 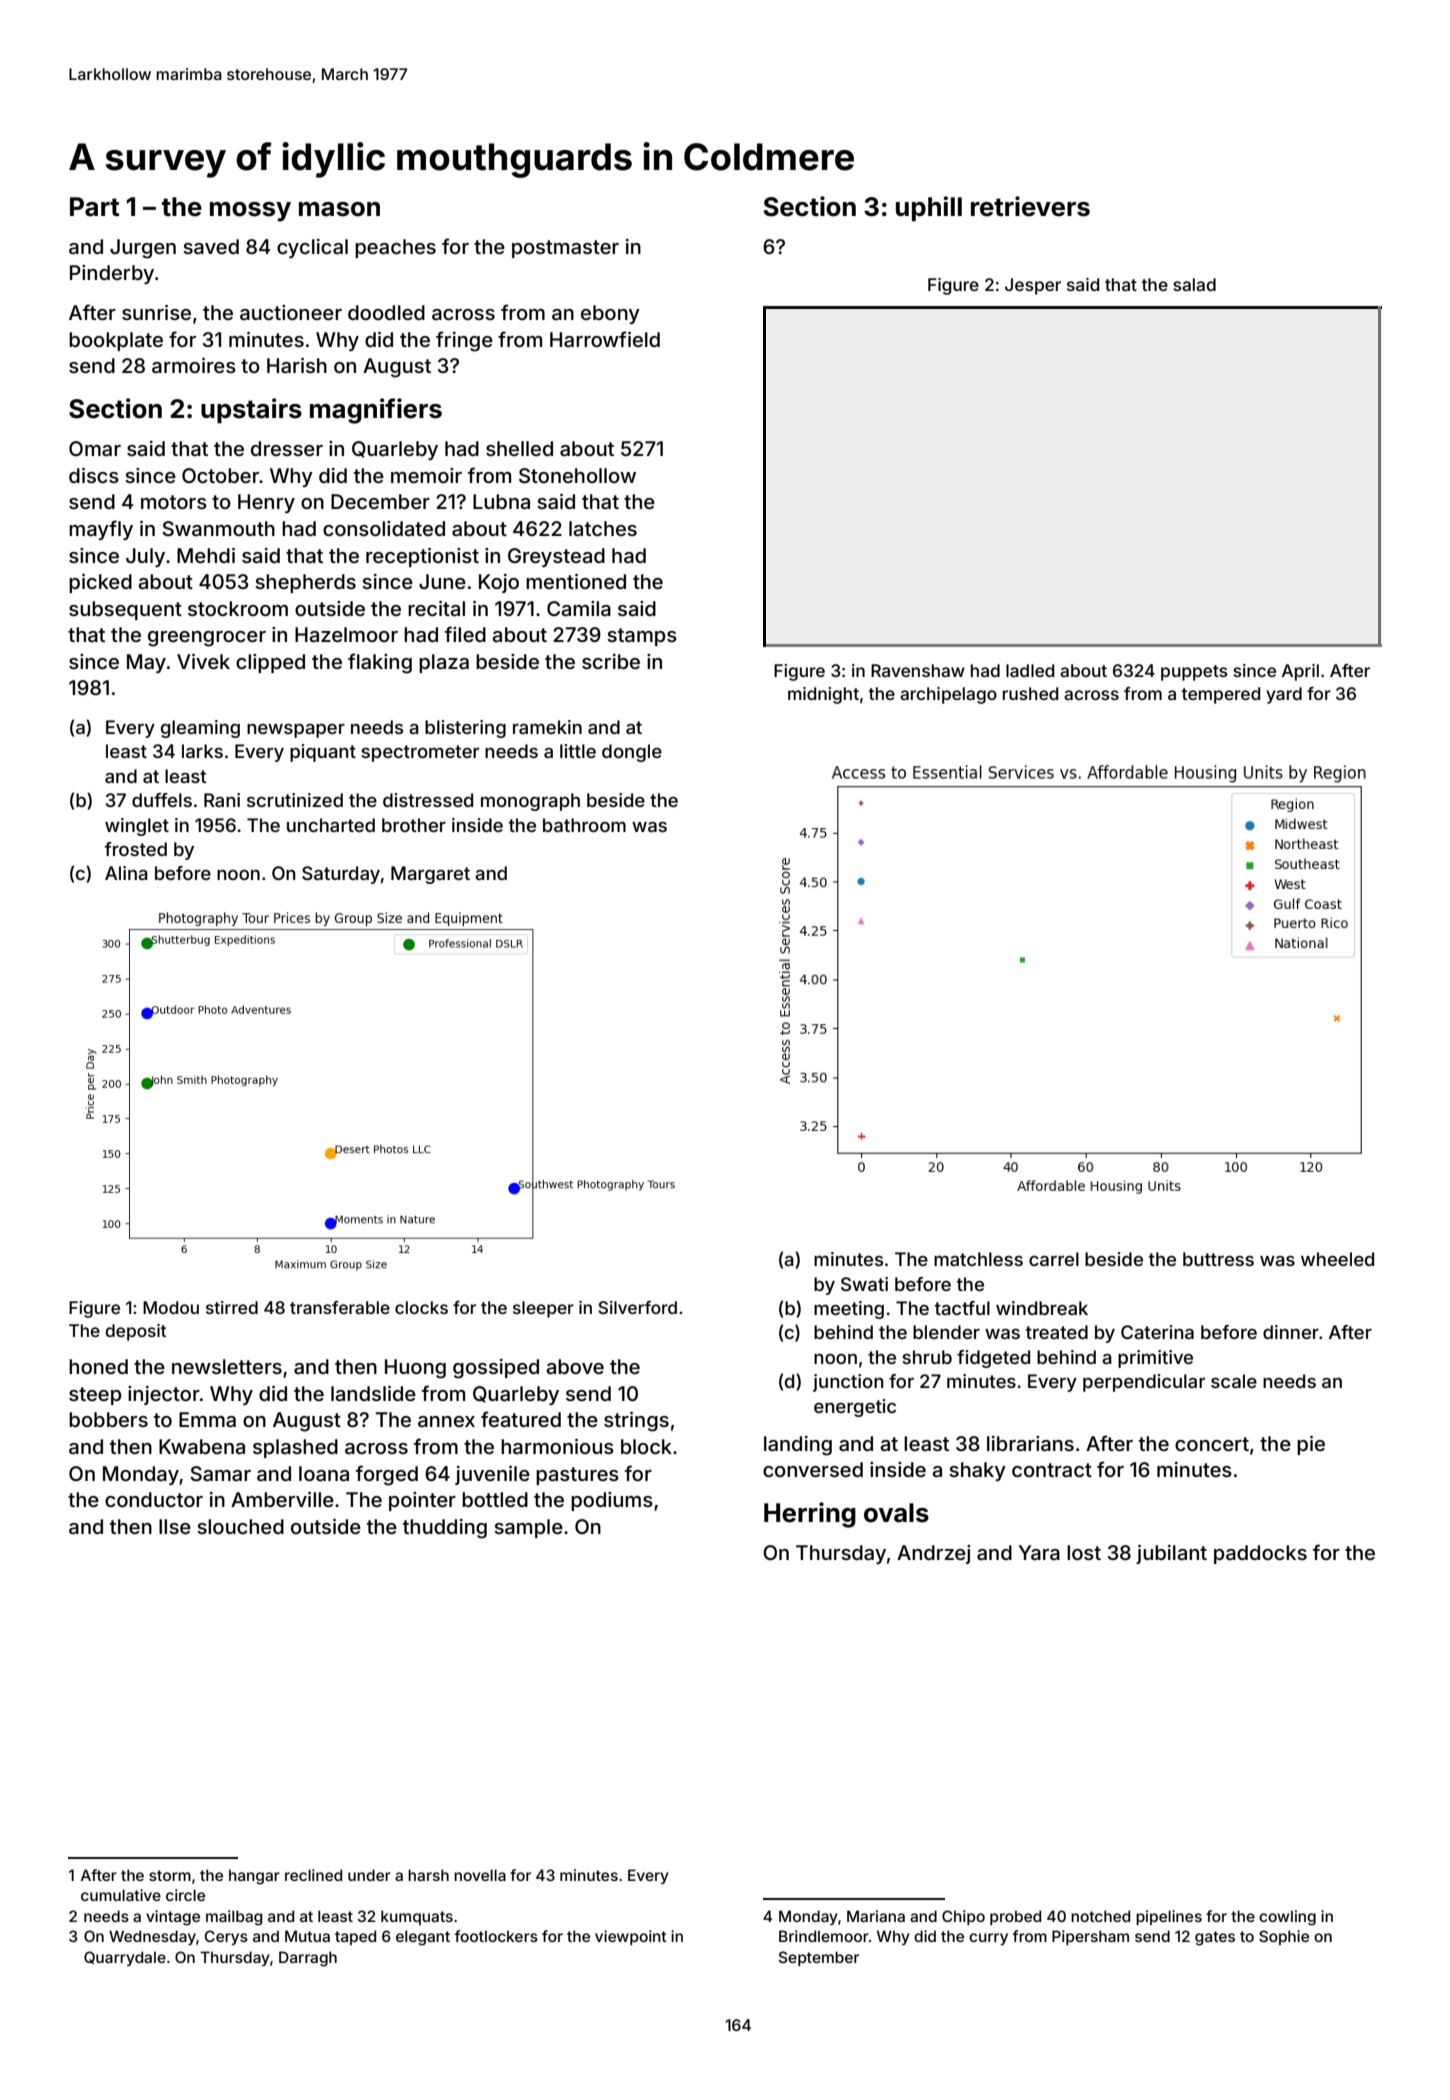 I want to click on footlockers, so click(x=496, y=1936).
